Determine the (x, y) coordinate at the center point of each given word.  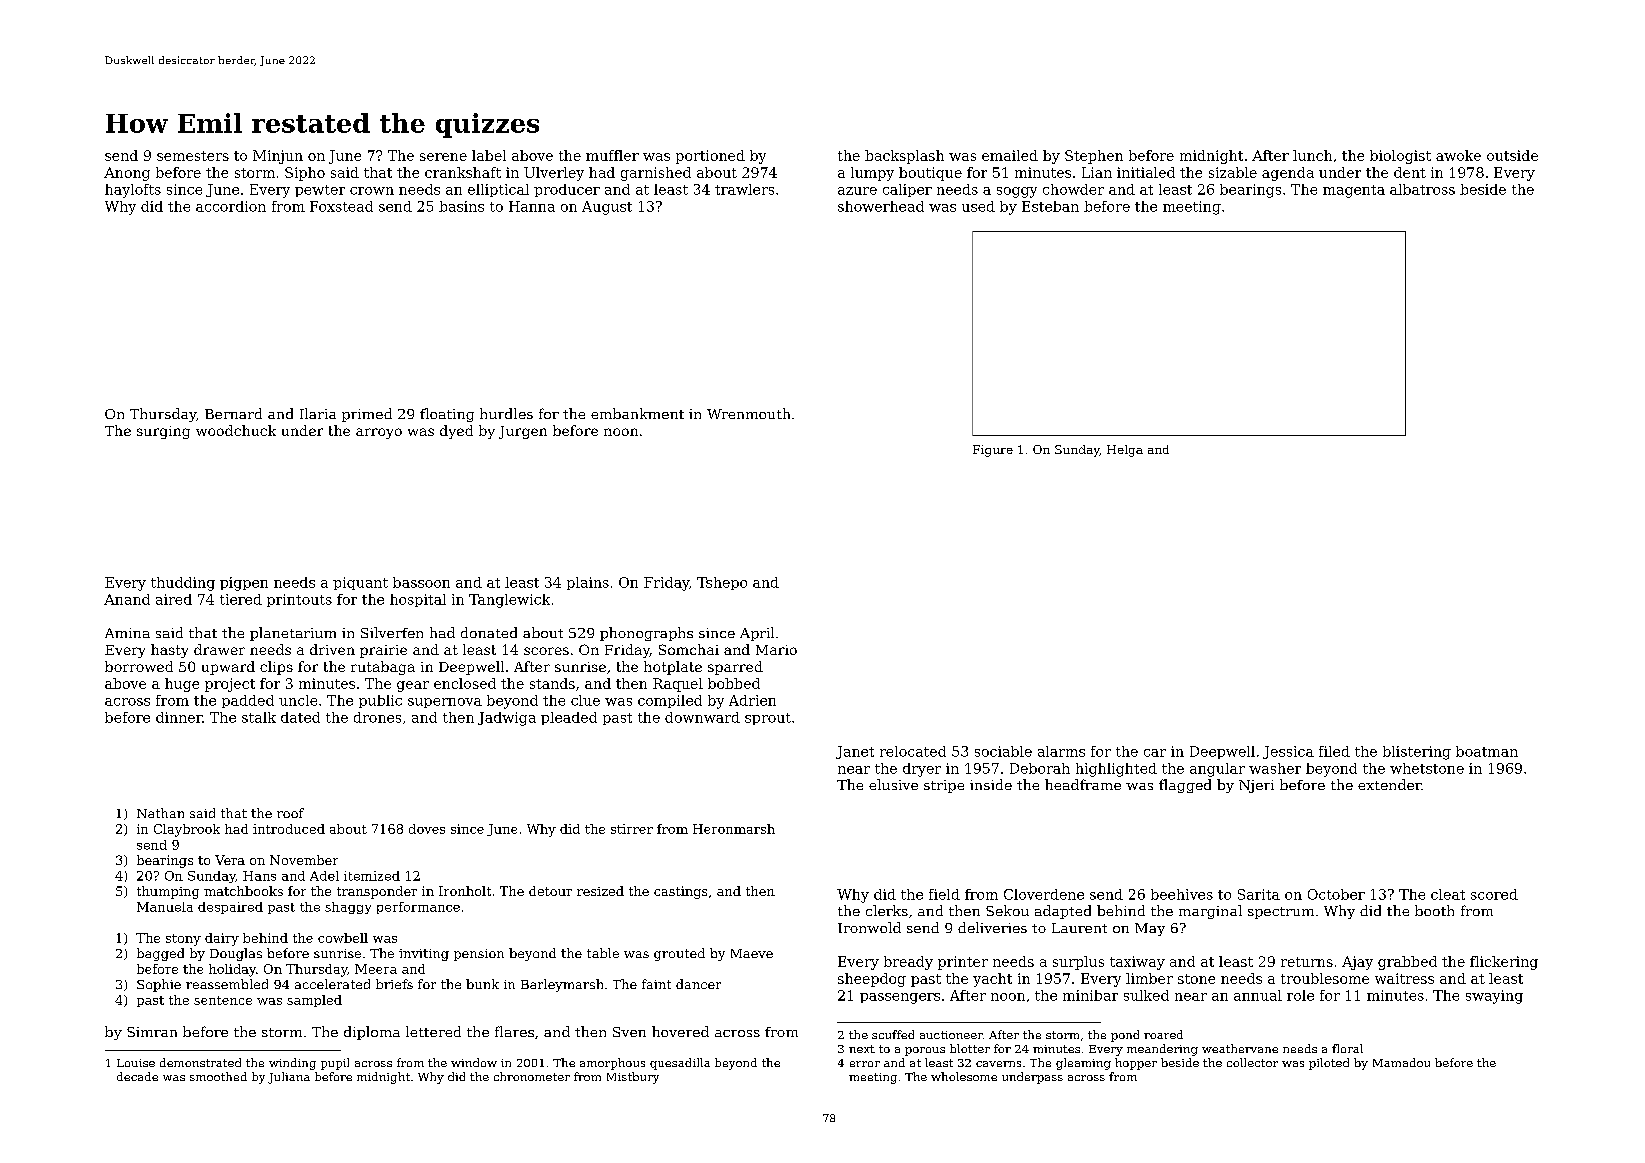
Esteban (1050, 206)
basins (461, 206)
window (474, 1062)
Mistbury (633, 1078)
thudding (183, 584)
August (607, 208)
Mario (776, 650)
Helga (1125, 451)
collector (1252, 1062)
